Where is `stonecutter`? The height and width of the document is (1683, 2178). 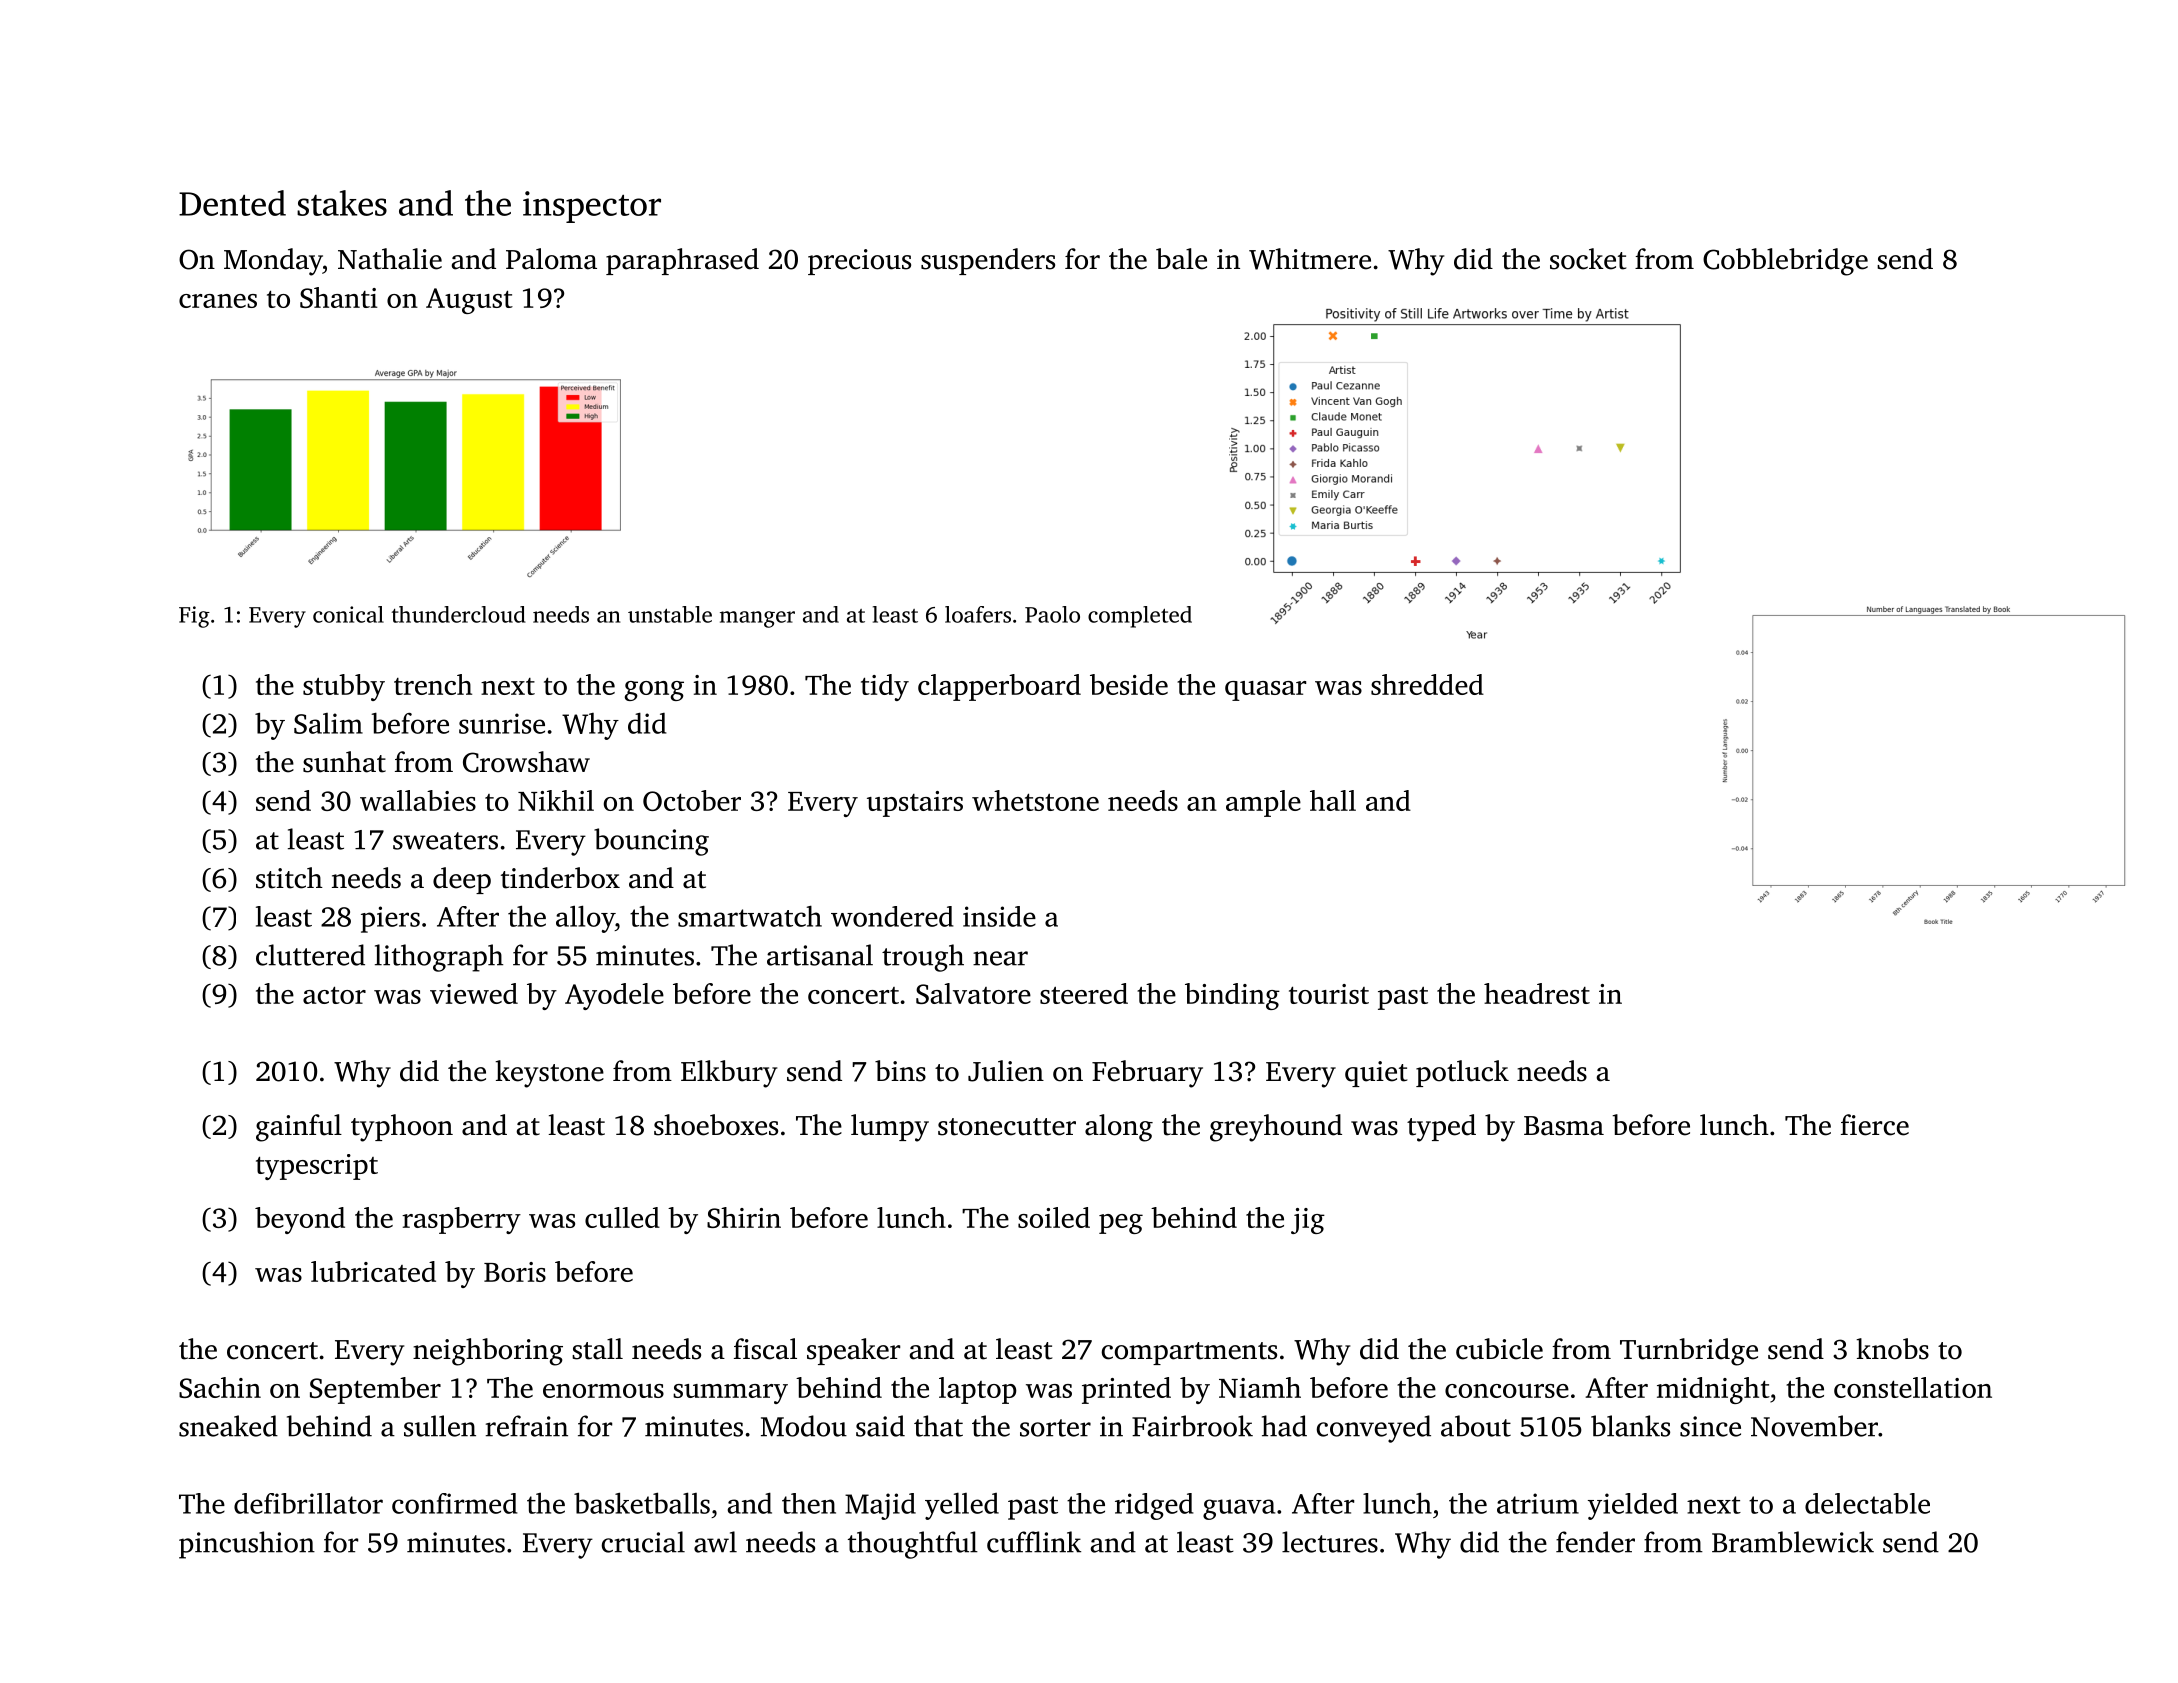
stonecutter is located at coordinates (1007, 1127).
